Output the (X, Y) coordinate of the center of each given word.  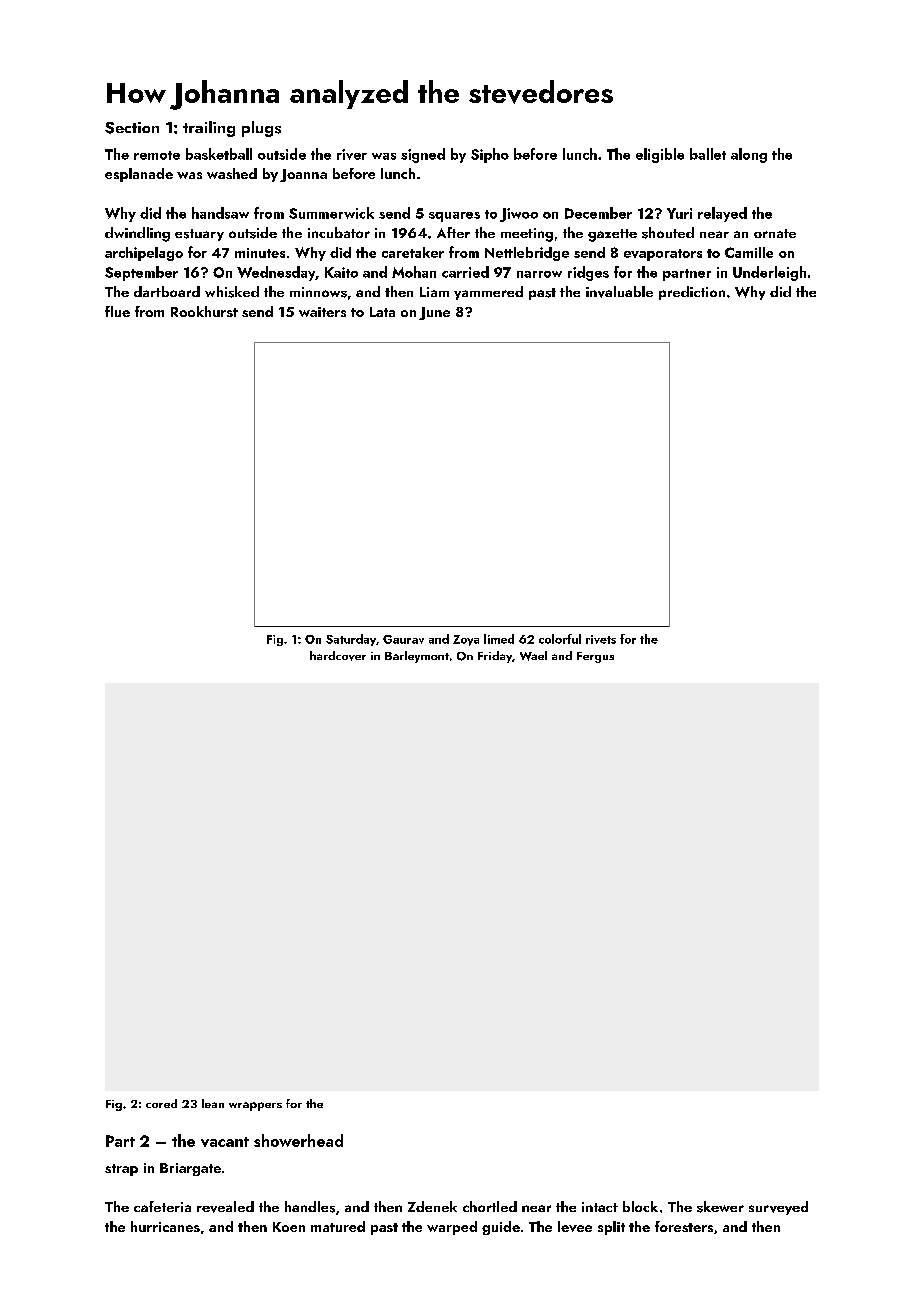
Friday (495, 657)
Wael (533, 656)
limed (499, 639)
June (434, 313)
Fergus (595, 657)
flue (117, 311)
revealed (225, 1207)
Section (132, 128)
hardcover (338, 656)
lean (213, 1103)
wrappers (255, 1106)
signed (423, 155)
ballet (708, 154)
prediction (692, 293)
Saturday (351, 640)
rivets (601, 639)
